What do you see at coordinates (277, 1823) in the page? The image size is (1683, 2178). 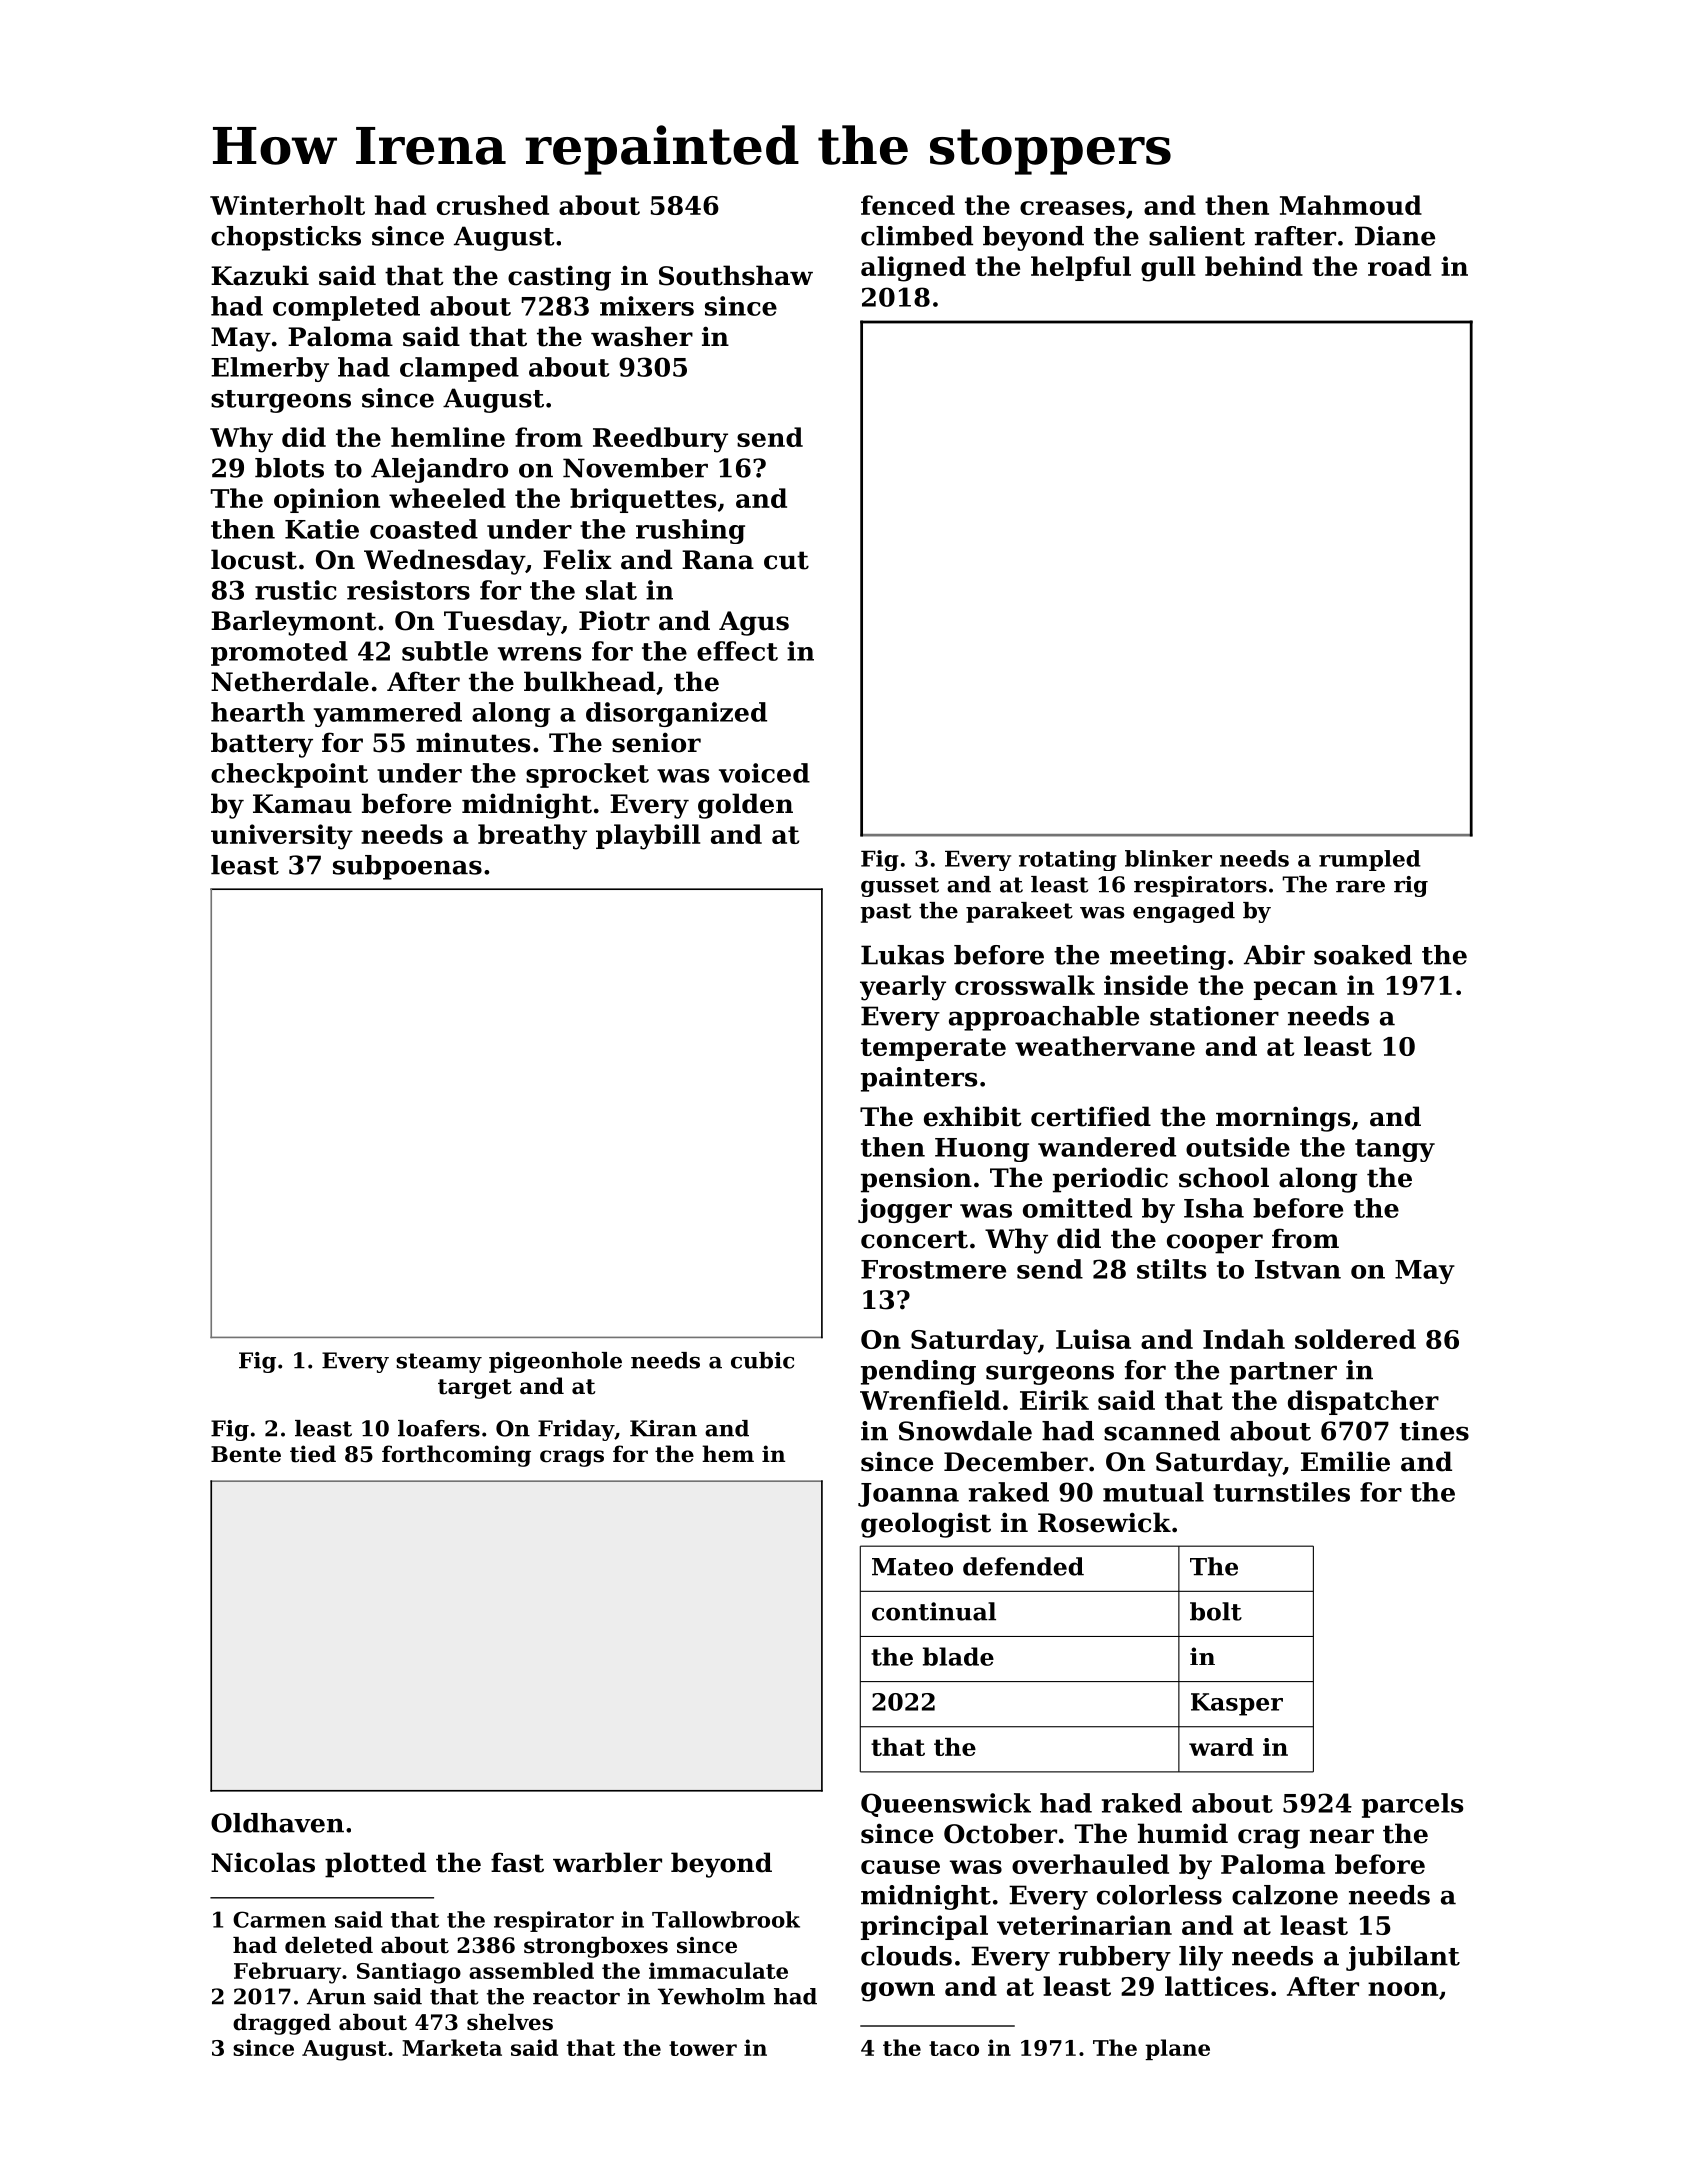 I see `Oldhaven` at bounding box center [277, 1823].
